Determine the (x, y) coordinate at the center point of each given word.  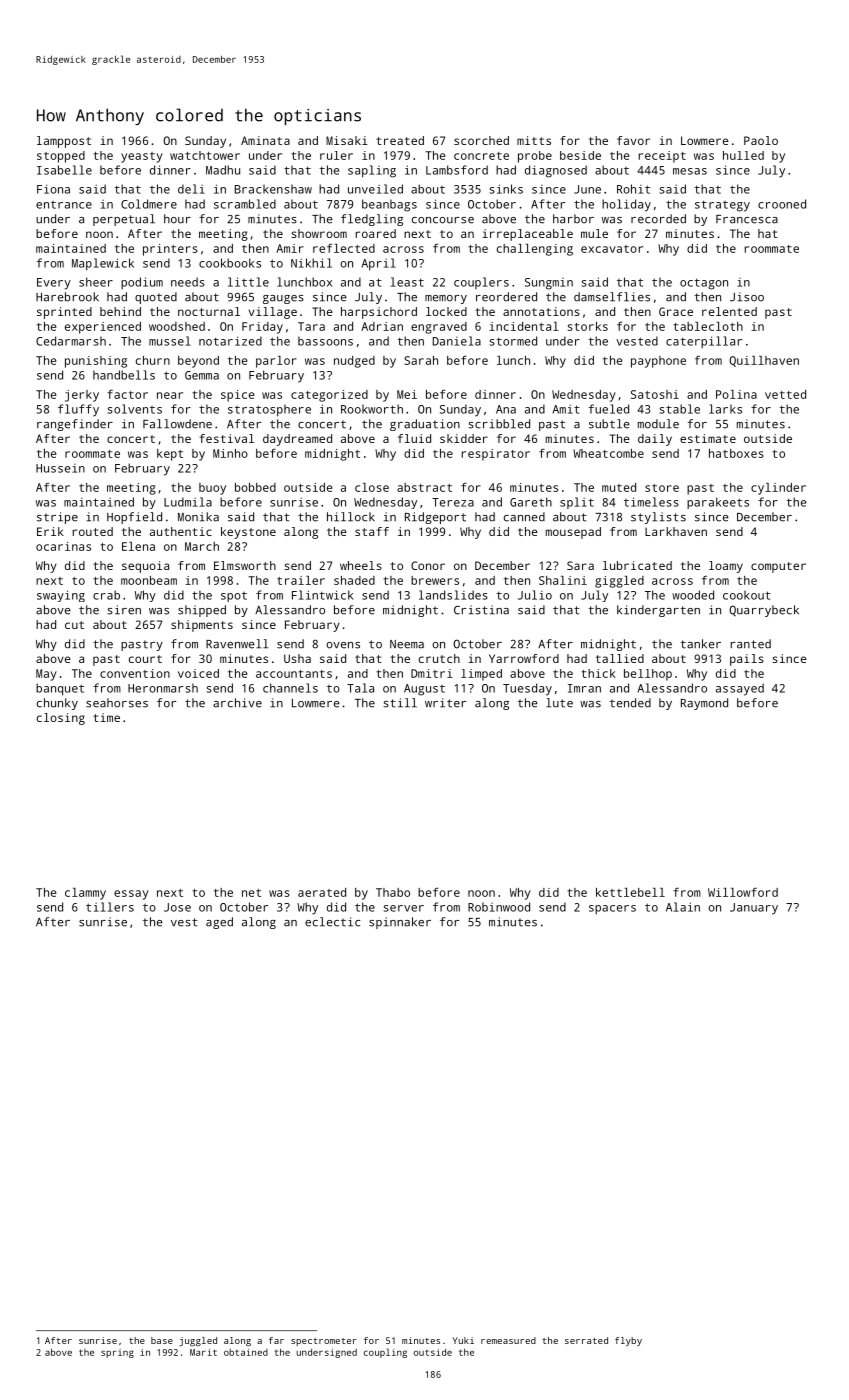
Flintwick (322, 595)
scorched (481, 140)
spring (117, 1353)
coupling (385, 1353)
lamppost (64, 142)
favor (633, 140)
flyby (628, 1341)
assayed (740, 689)
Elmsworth (245, 565)
